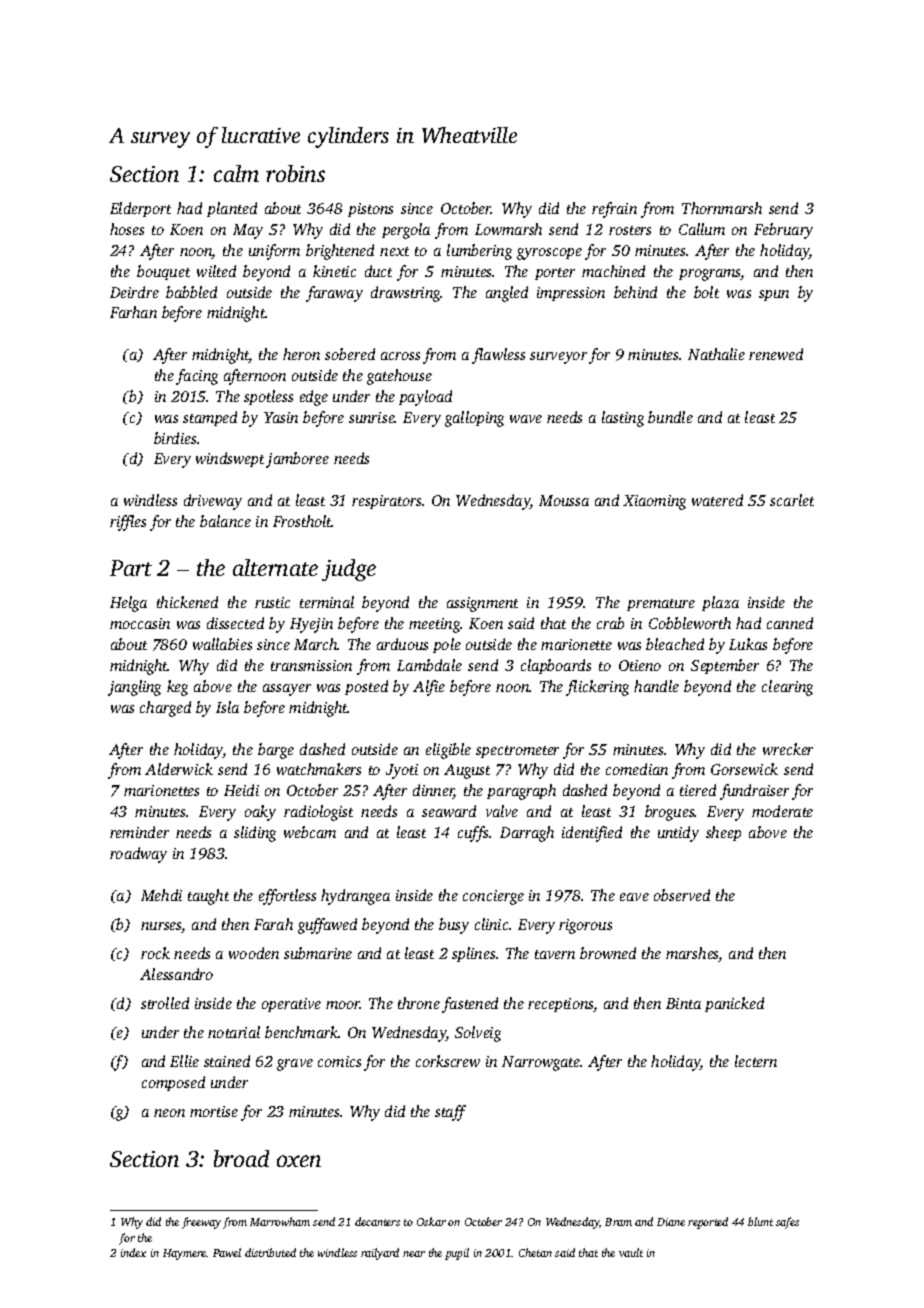  Describe the element at coordinates (690, 623) in the screenshot. I see `Cobbleworth` at that location.
